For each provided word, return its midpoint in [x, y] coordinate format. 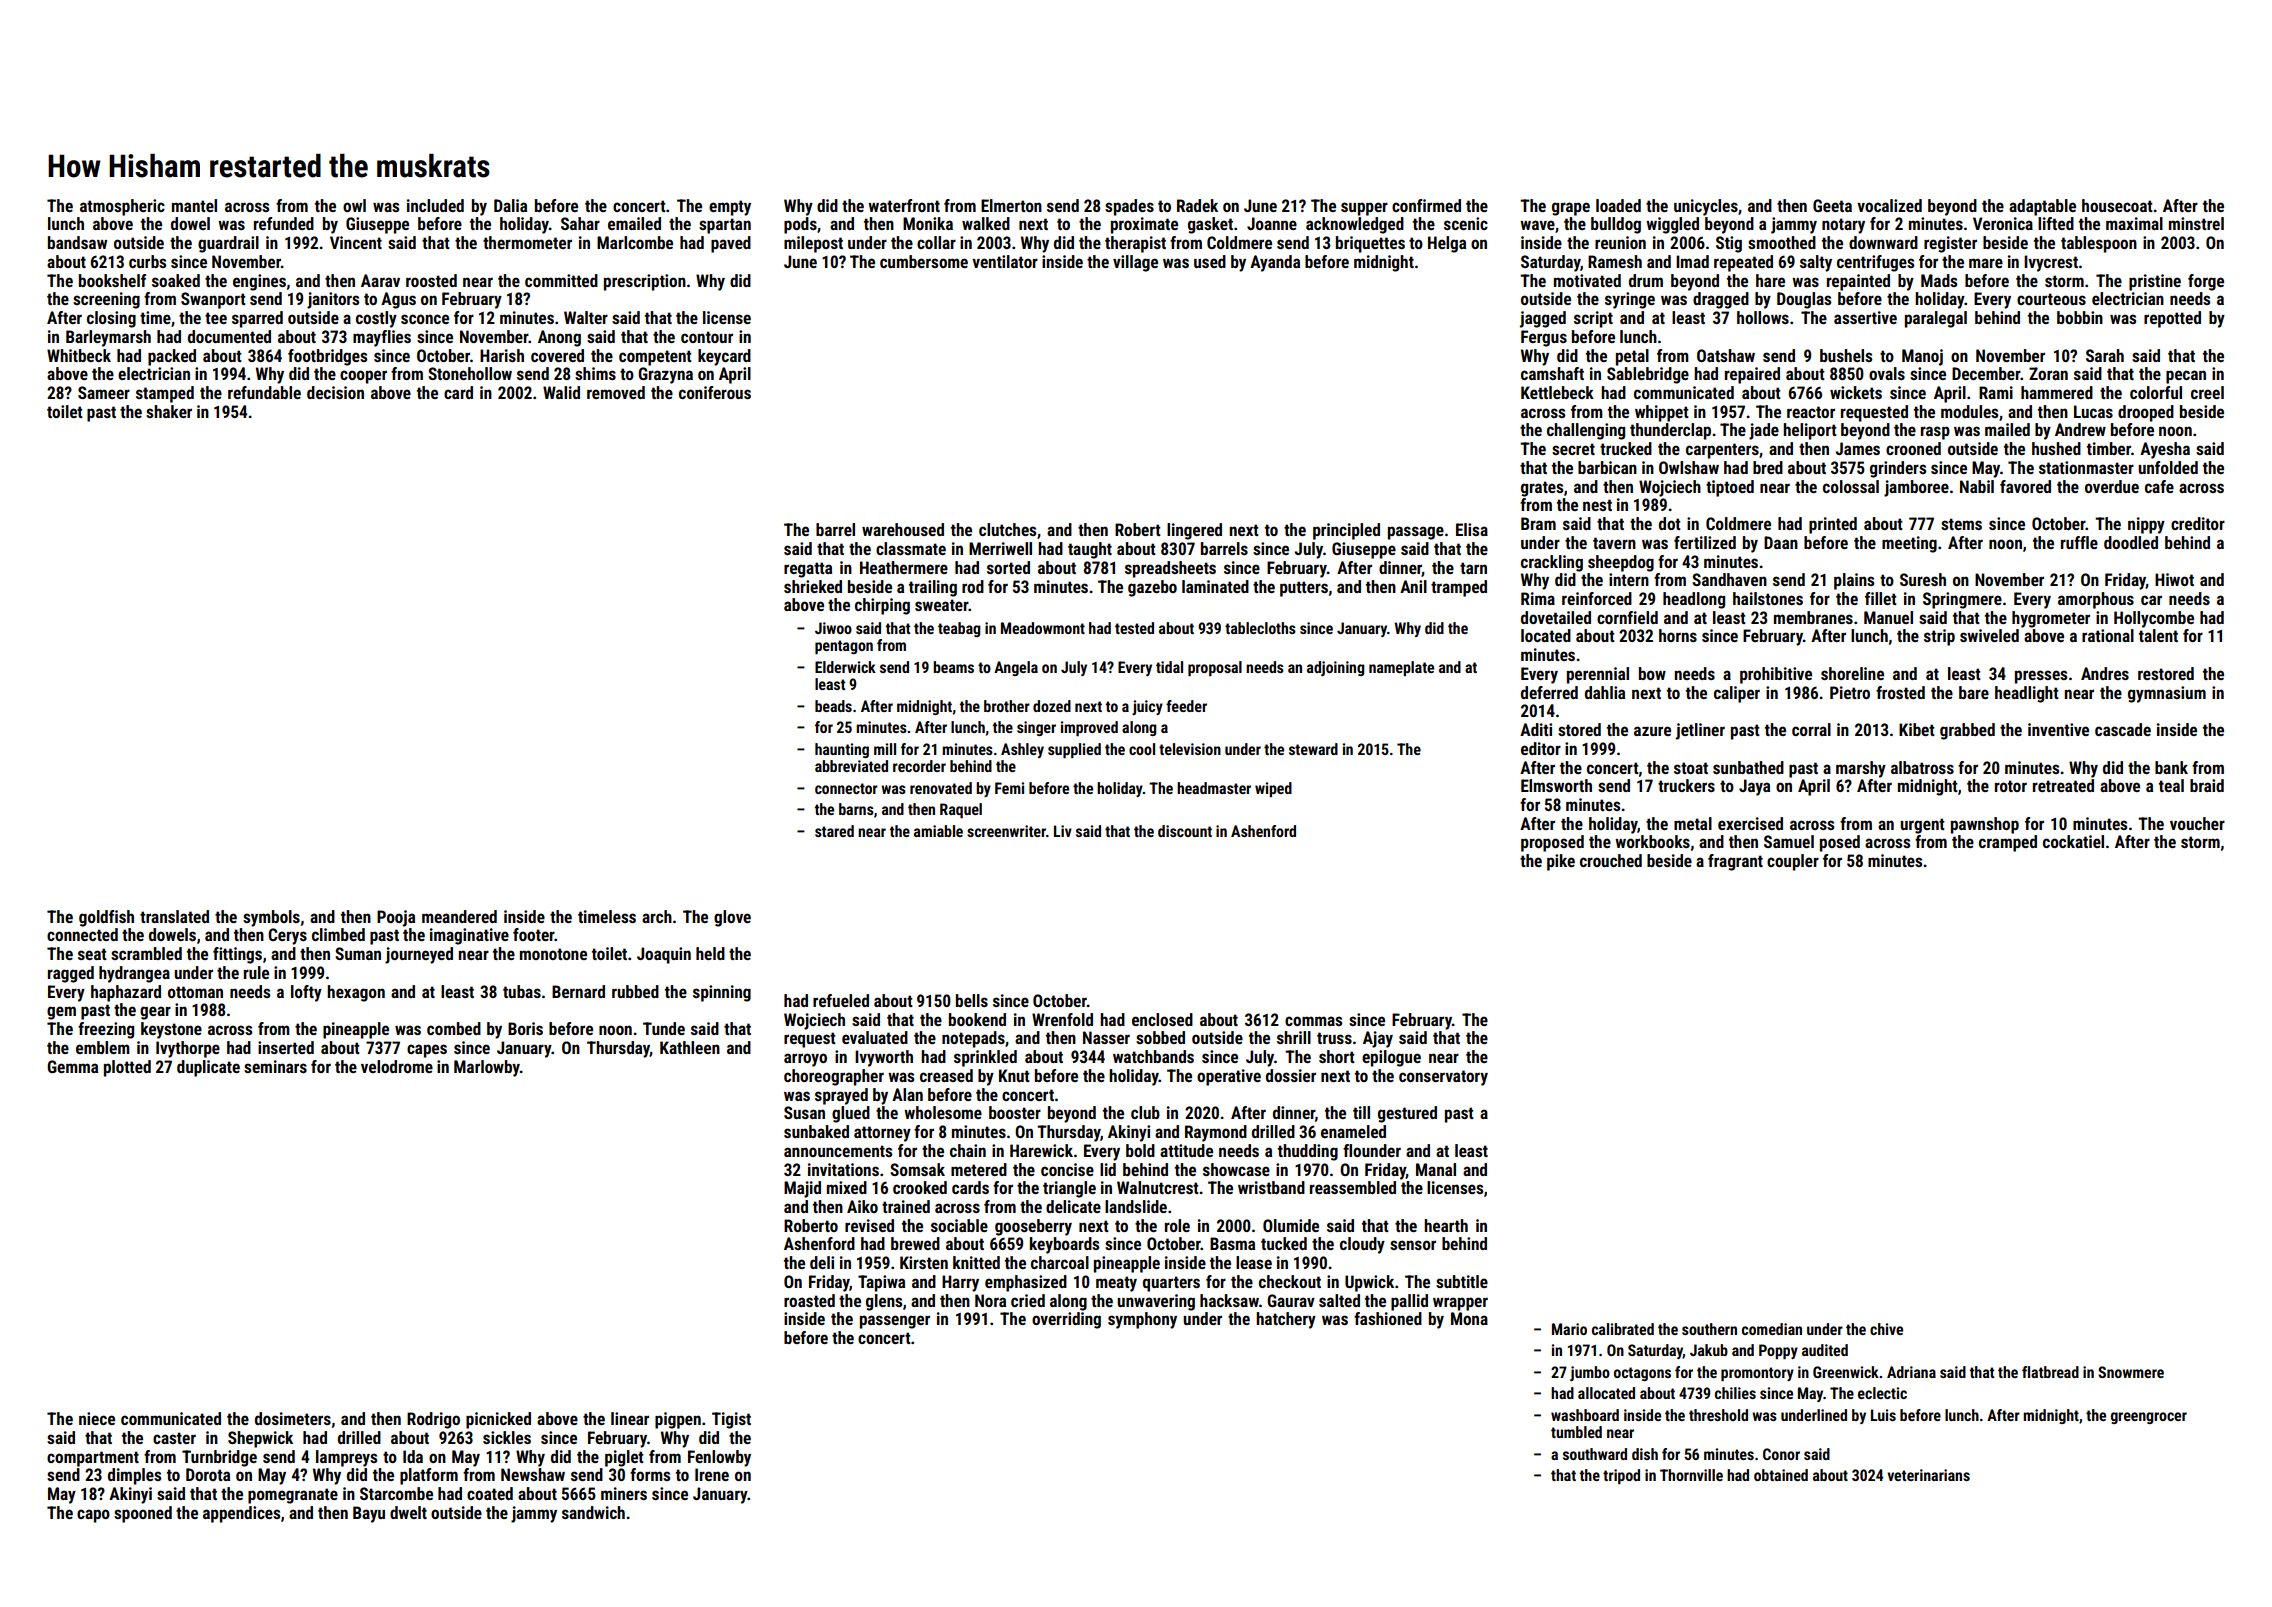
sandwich [593, 1512]
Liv [1063, 831]
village [1135, 263]
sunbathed [1748, 767]
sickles [507, 1437]
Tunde [664, 1028]
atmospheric [122, 207]
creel [2207, 392]
